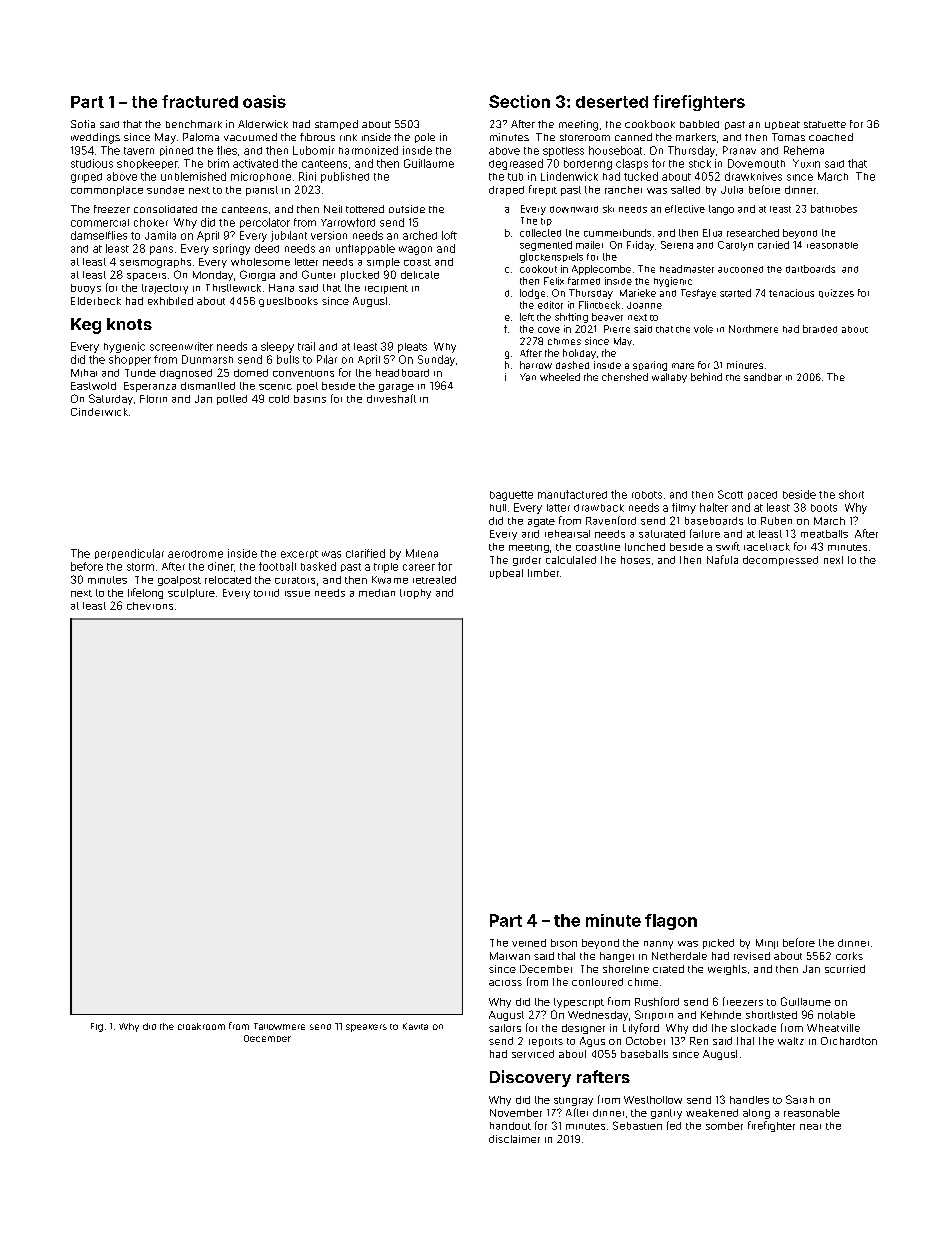 This screenshot has width=952, height=1233. I want to click on perpendicular, so click(129, 554).
